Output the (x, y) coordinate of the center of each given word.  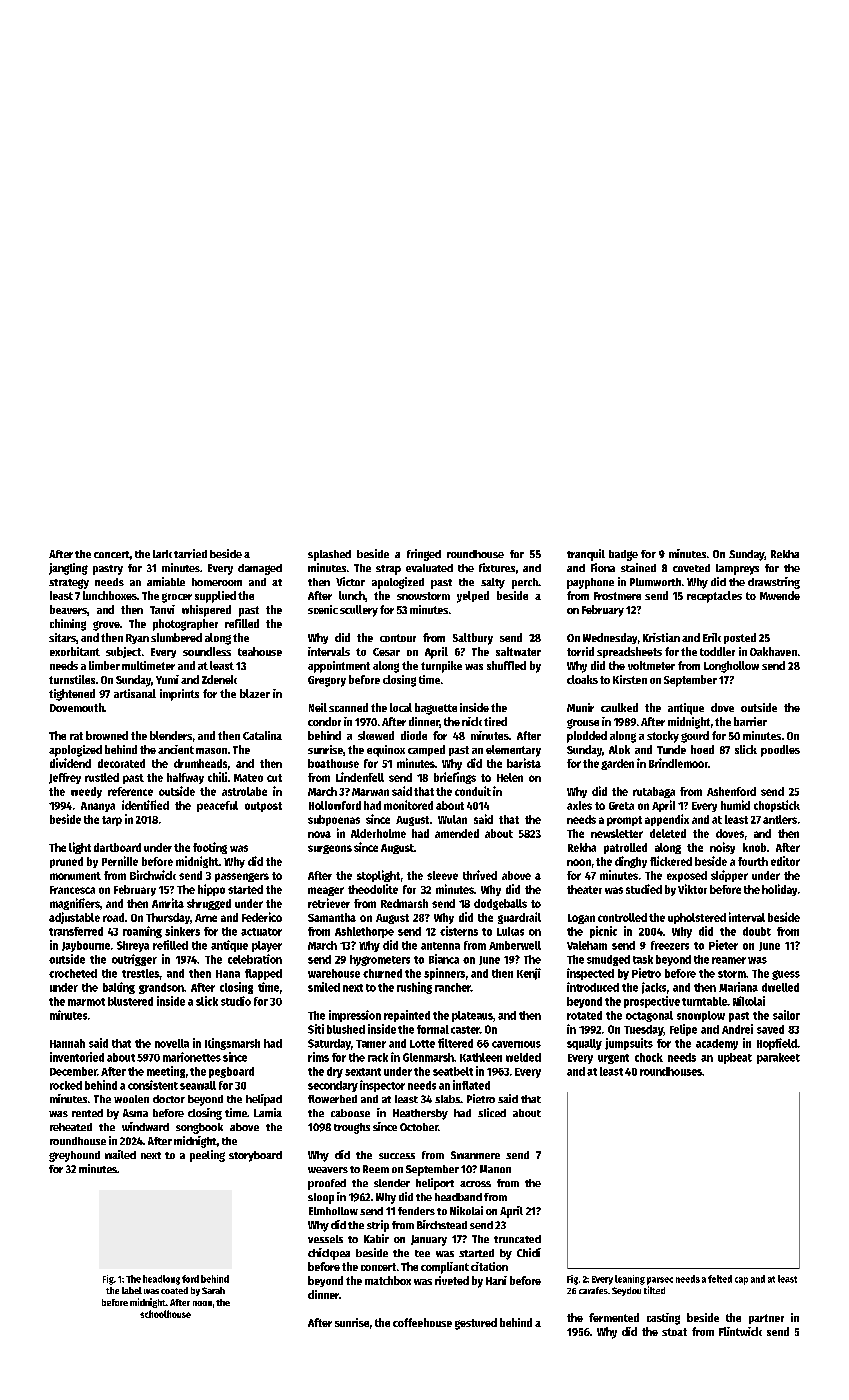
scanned (348, 707)
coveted (691, 568)
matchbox (388, 1280)
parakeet (778, 1058)
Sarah (213, 1290)
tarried (190, 553)
